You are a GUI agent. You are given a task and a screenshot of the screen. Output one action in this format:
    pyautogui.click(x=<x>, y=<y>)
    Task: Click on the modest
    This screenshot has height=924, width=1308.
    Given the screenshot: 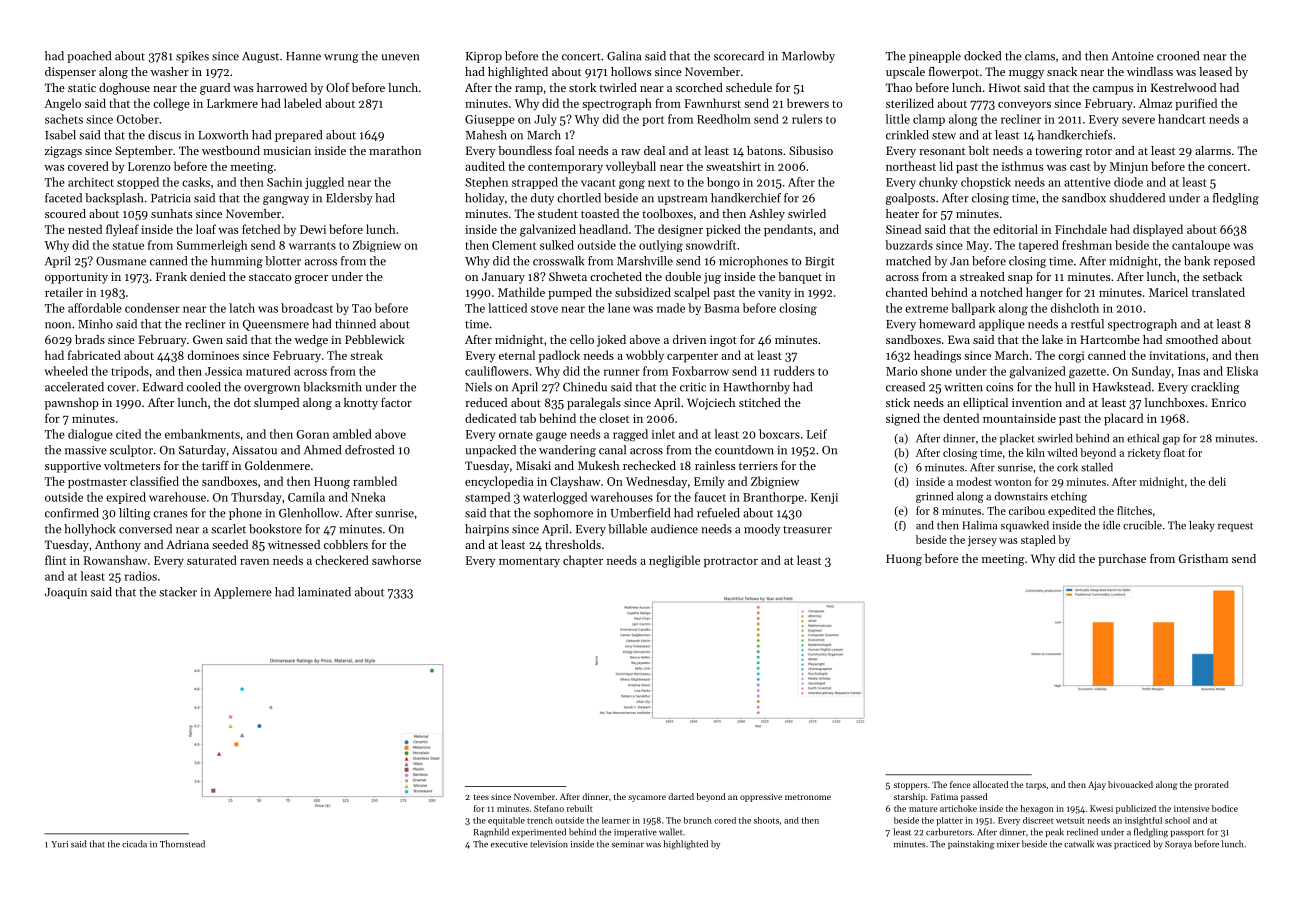 What is the action you would take?
    pyautogui.click(x=974, y=481)
